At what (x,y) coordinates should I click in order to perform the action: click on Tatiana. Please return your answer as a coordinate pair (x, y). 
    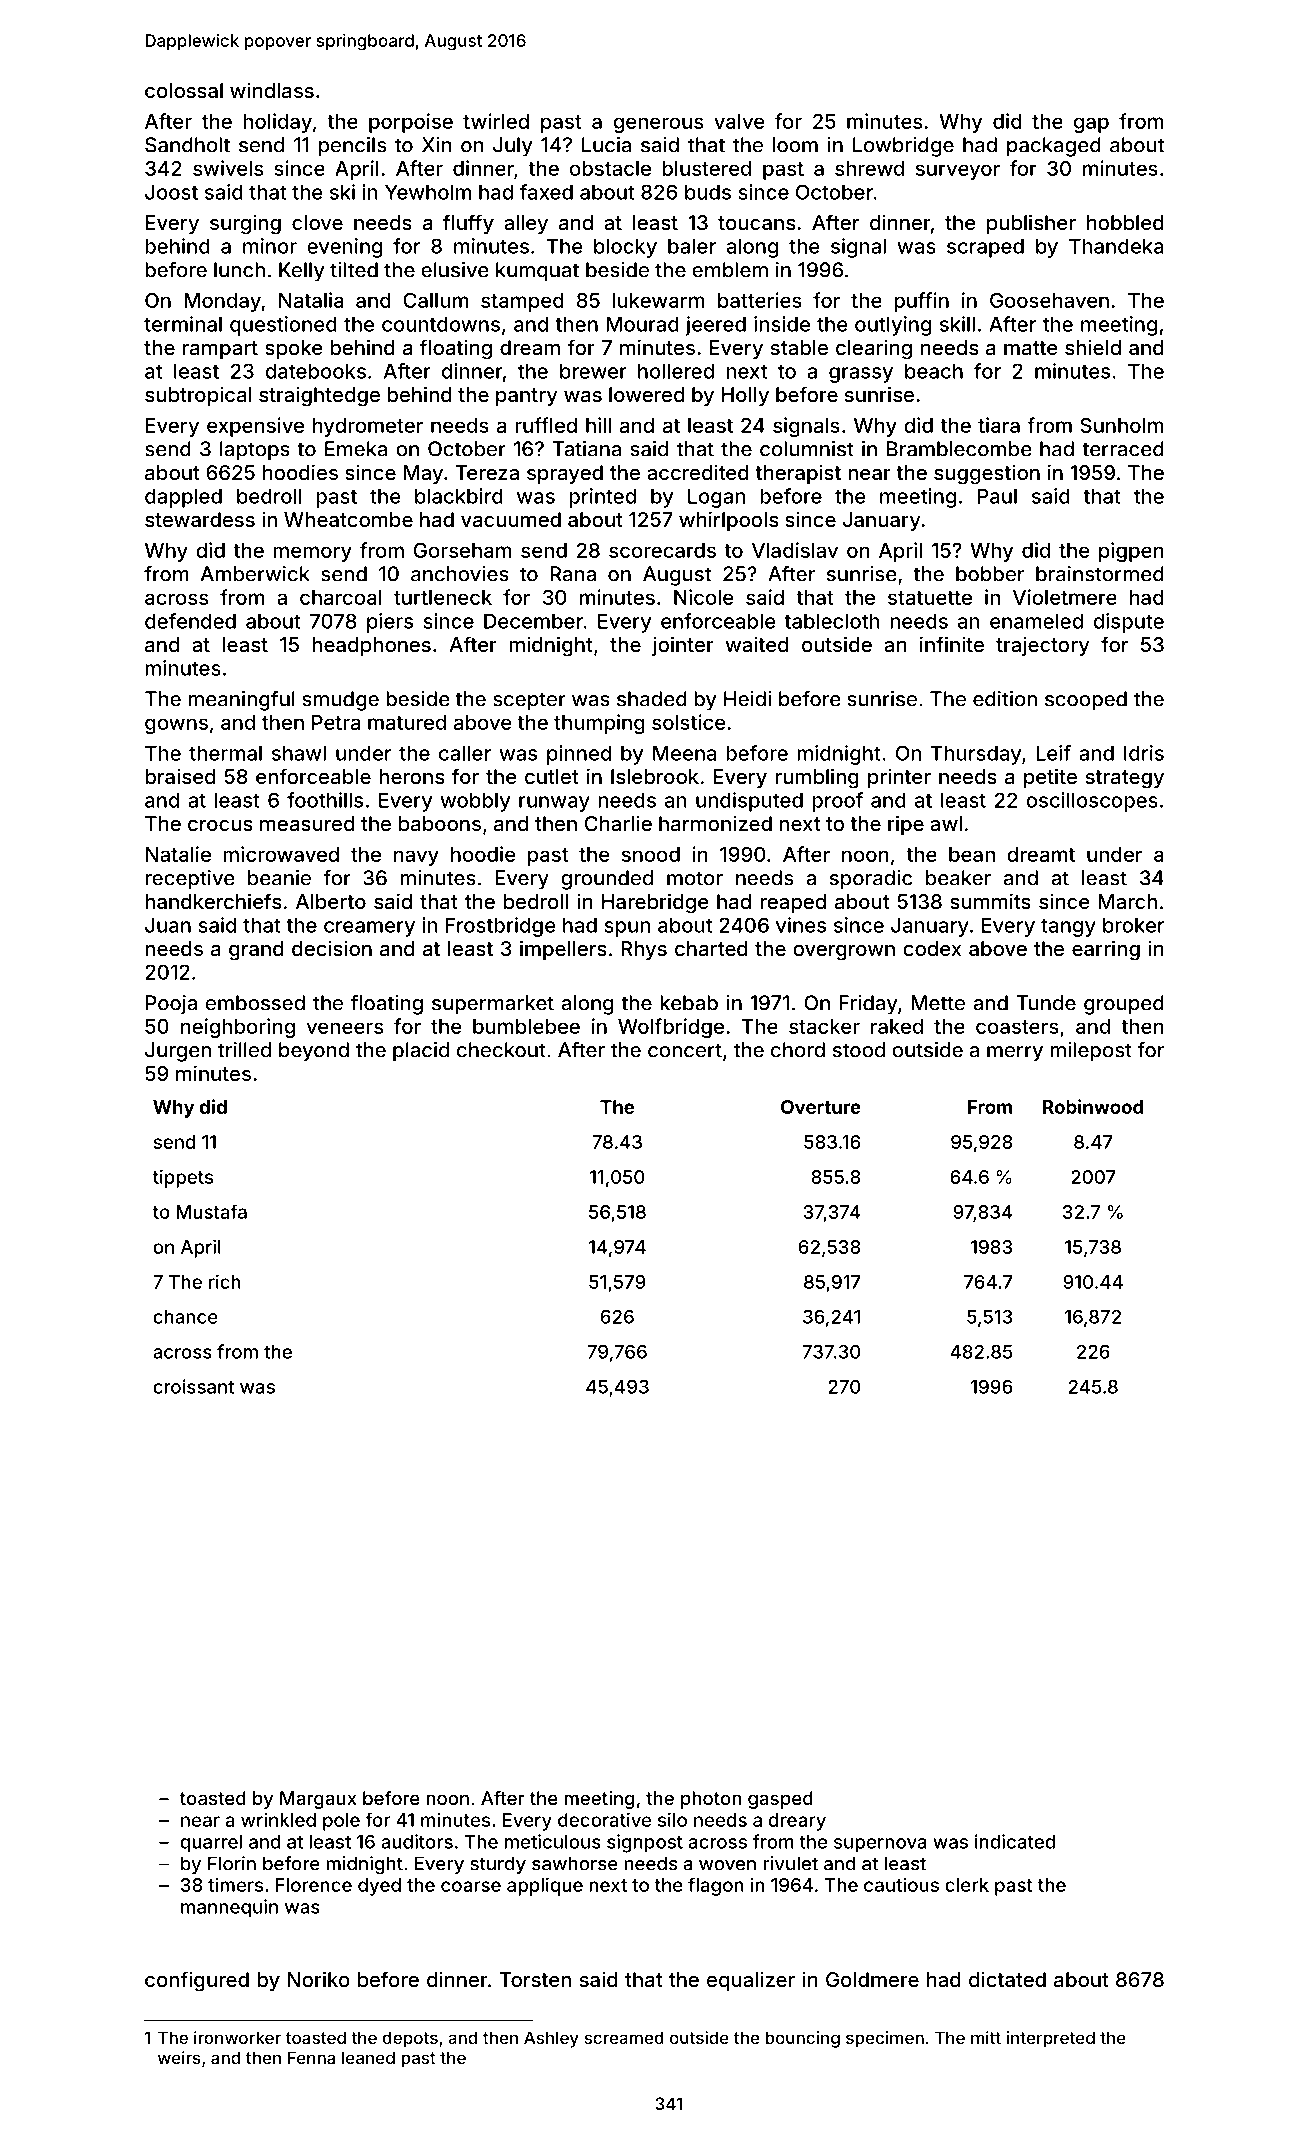
    Looking at the image, I should click on (587, 449).
